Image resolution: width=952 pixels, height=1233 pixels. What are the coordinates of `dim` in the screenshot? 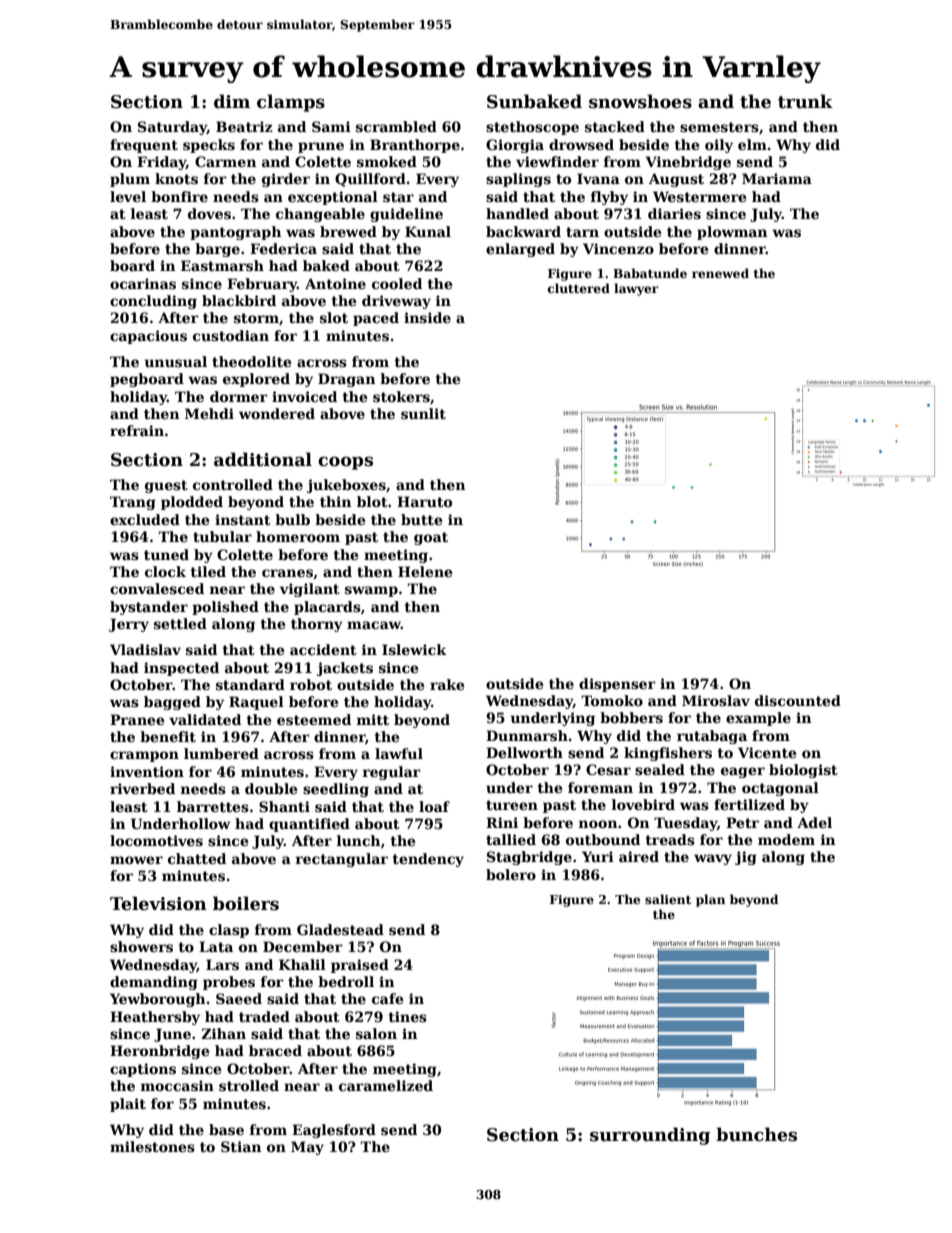 It's located at (232, 101).
